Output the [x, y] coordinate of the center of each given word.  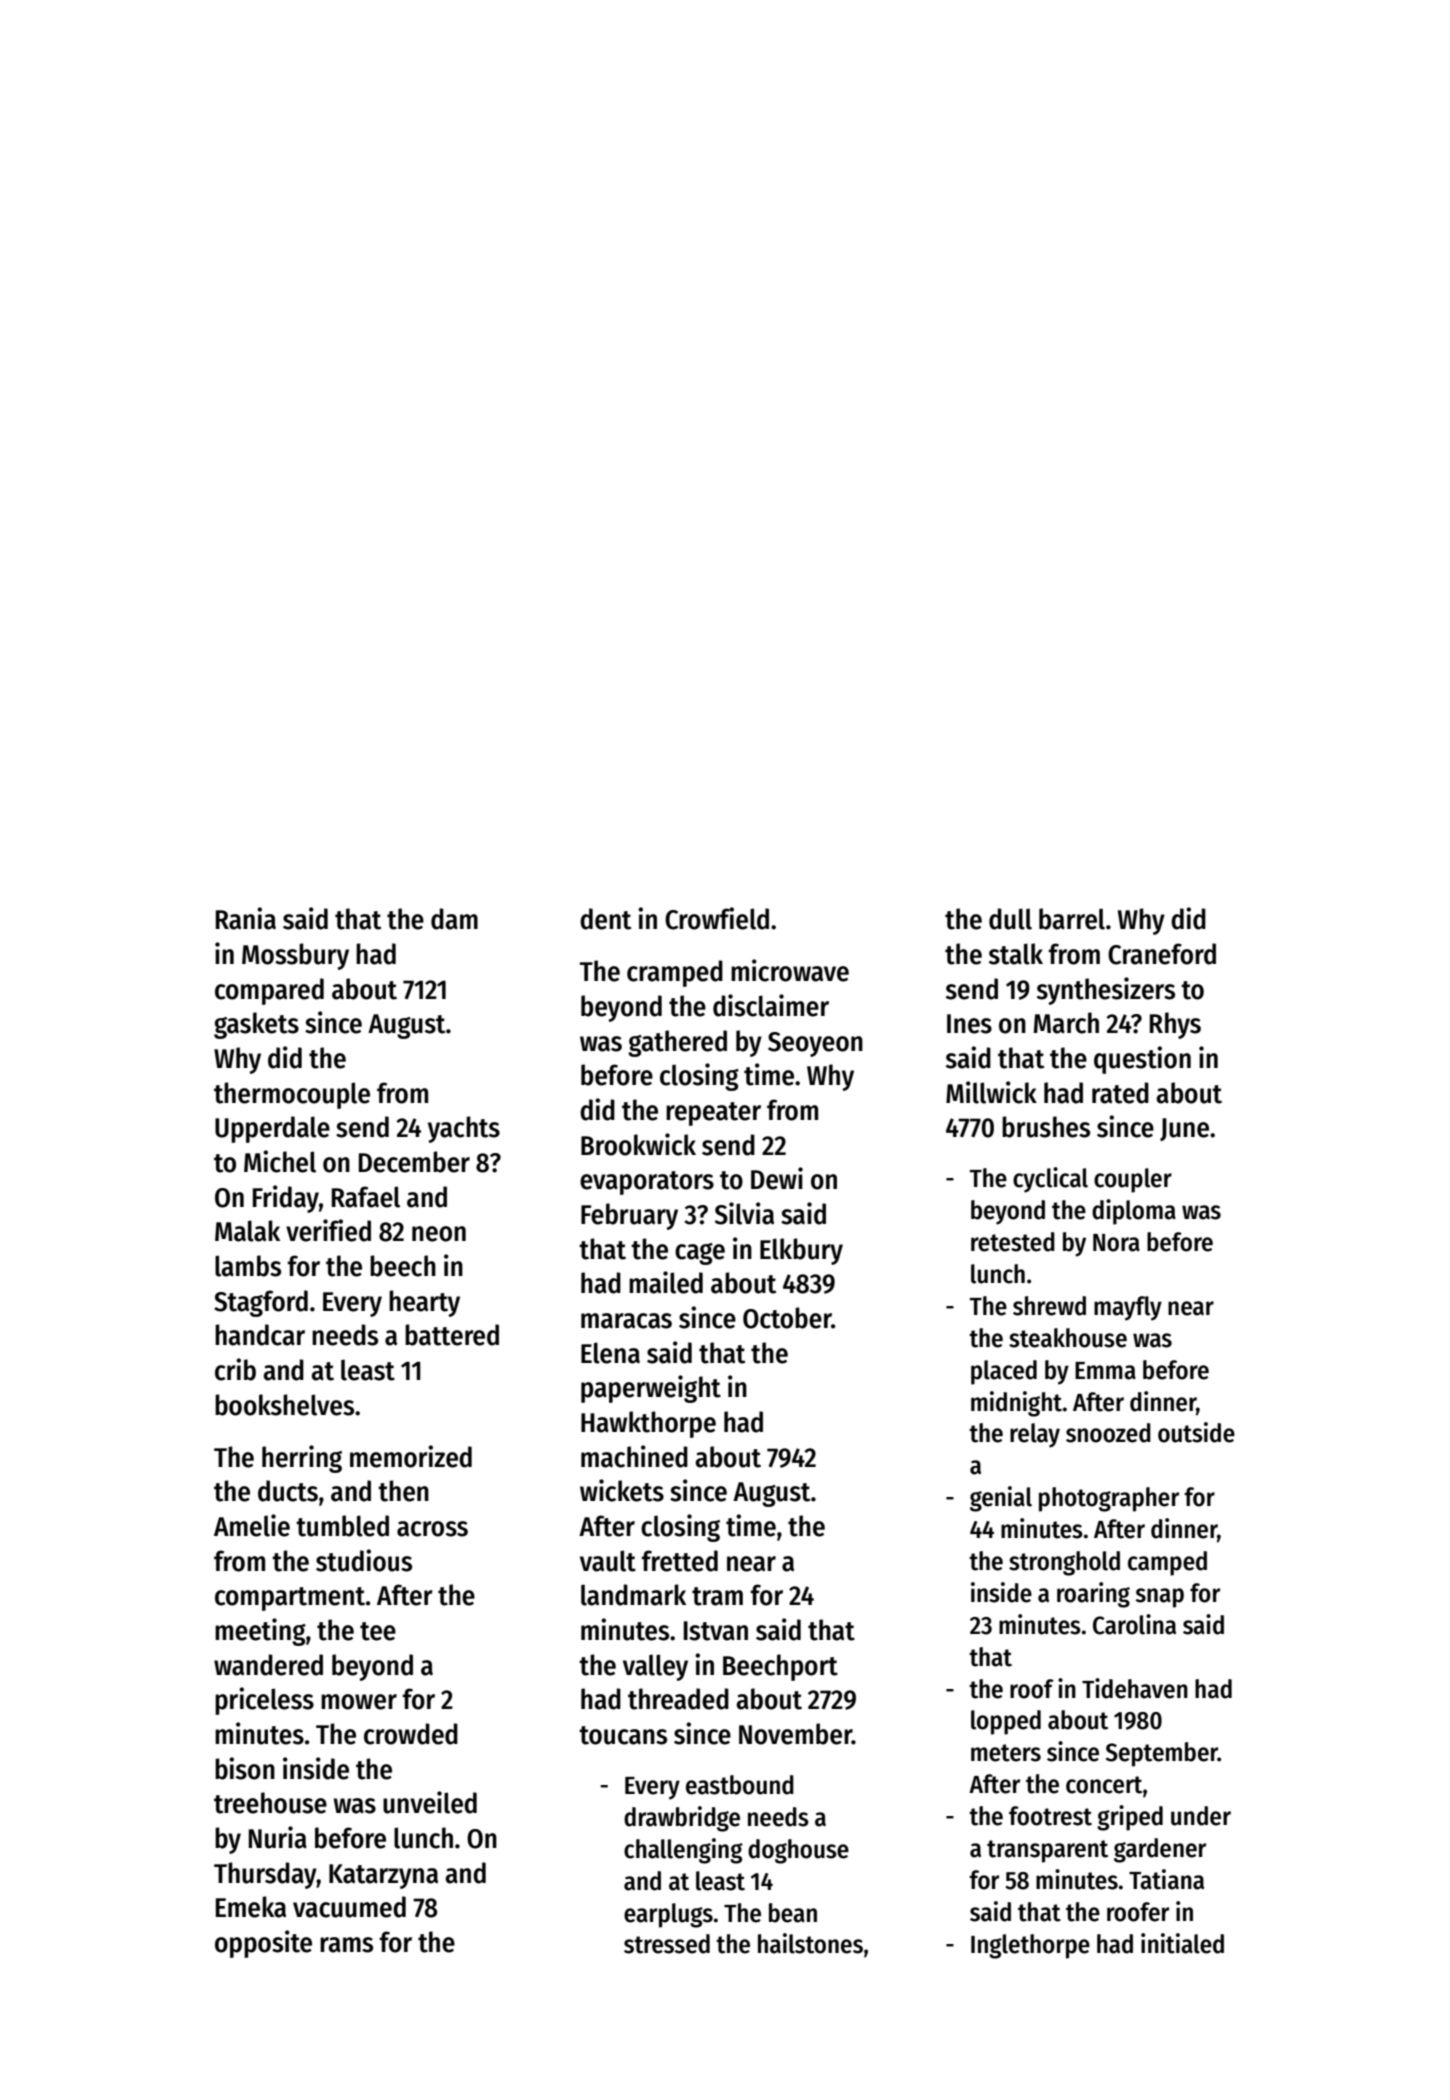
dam [454, 919]
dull [1010, 919]
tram [717, 1596]
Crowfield [717, 918]
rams [346, 1945]
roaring [1093, 1595]
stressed [667, 1944]
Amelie [252, 1525]
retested [1013, 1242]
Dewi [777, 1178]
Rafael [366, 1197]
